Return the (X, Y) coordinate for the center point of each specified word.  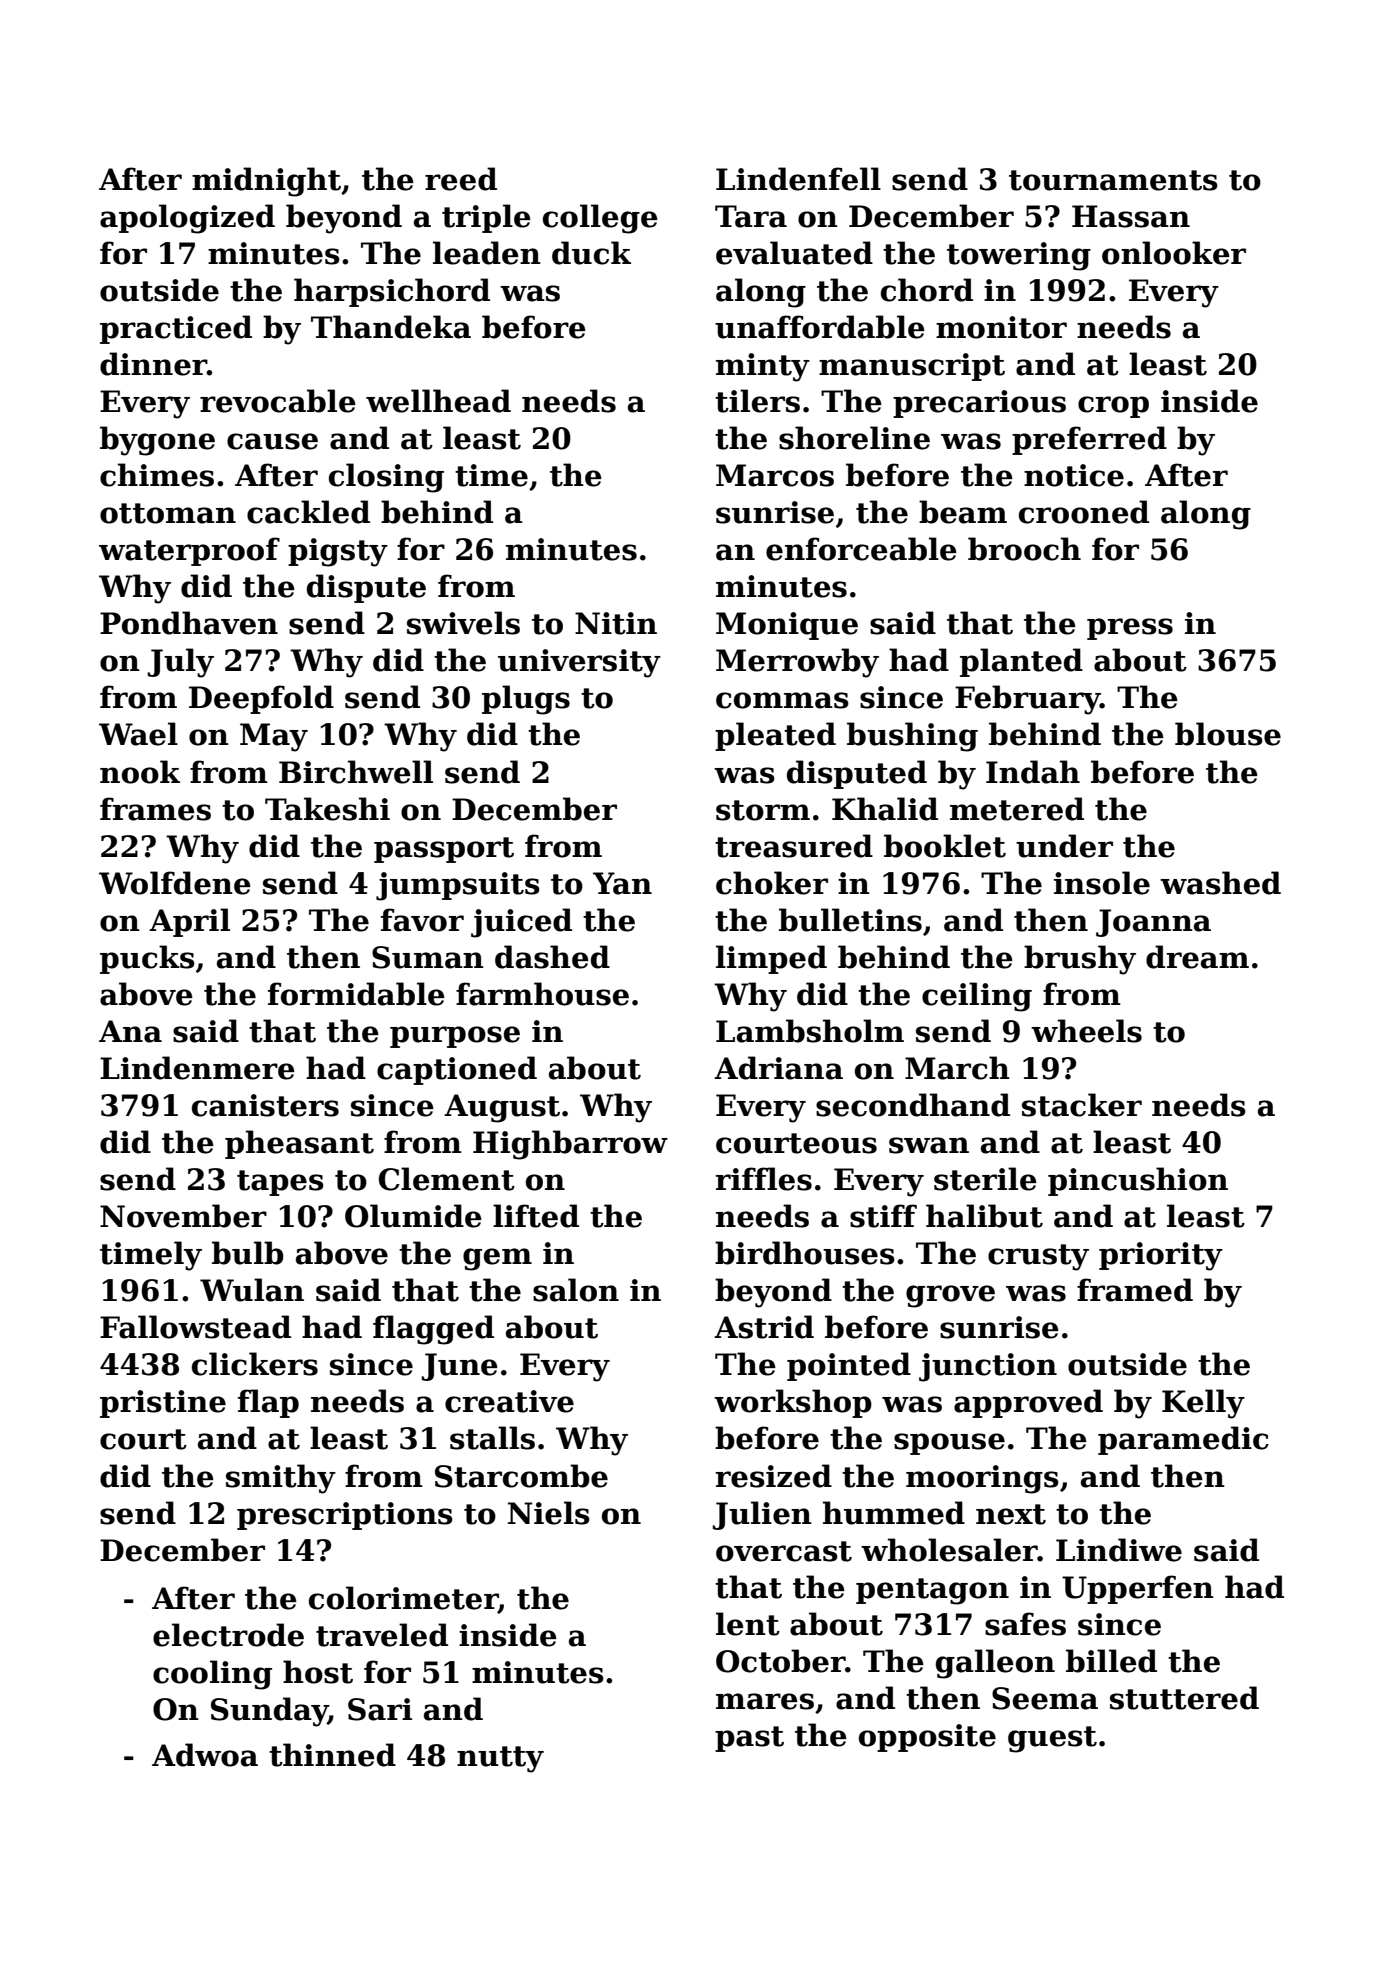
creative (509, 1401)
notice (1074, 475)
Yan (622, 883)
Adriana (778, 1068)
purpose (455, 1037)
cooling (212, 1675)
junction (988, 1367)
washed (1220, 883)
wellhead (438, 401)
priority (1161, 1256)
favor (422, 920)
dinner (153, 364)
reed (461, 179)
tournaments (1113, 180)
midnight (266, 182)
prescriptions (345, 1516)
